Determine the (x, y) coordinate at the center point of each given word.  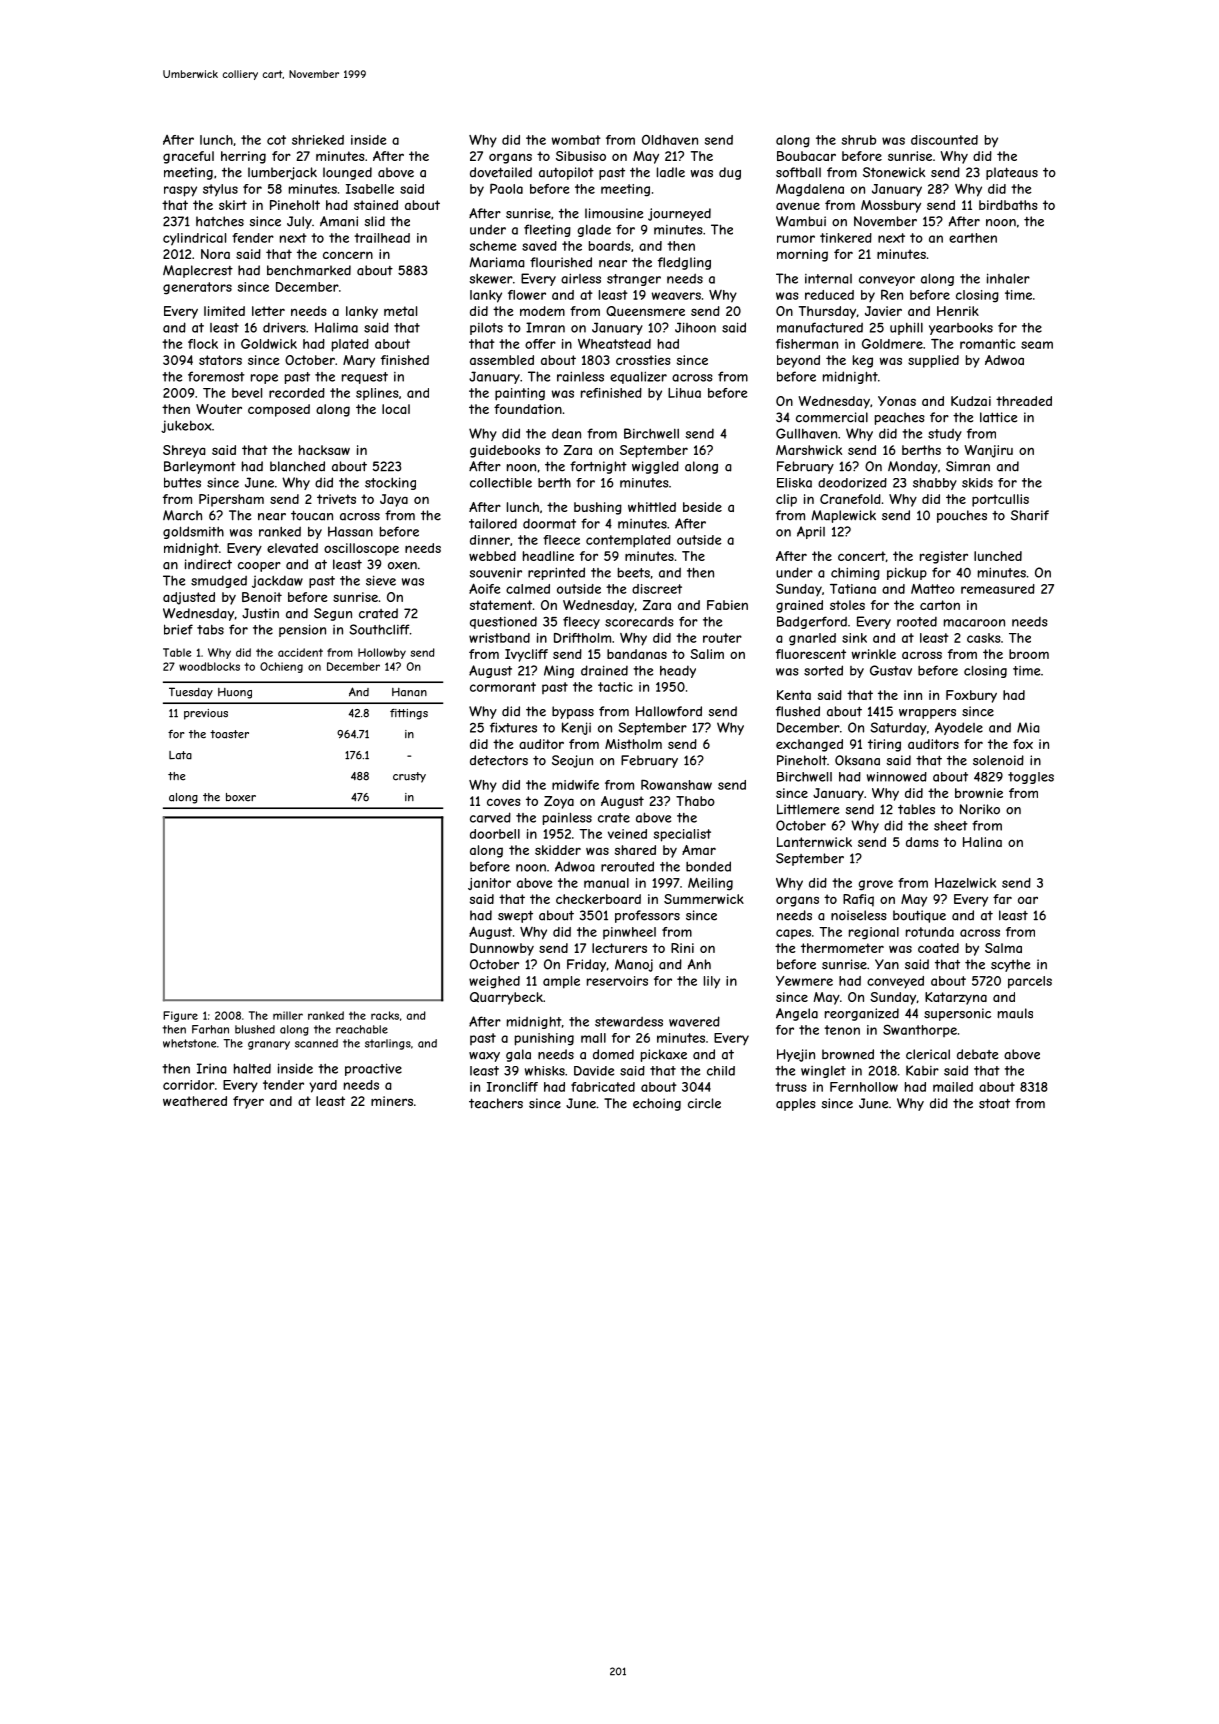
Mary (359, 361)
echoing (657, 1104)
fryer (248, 1102)
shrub (859, 140)
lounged (347, 173)
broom (1029, 654)
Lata (180, 755)
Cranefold (850, 499)
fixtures (513, 727)
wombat (576, 140)
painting (520, 394)
